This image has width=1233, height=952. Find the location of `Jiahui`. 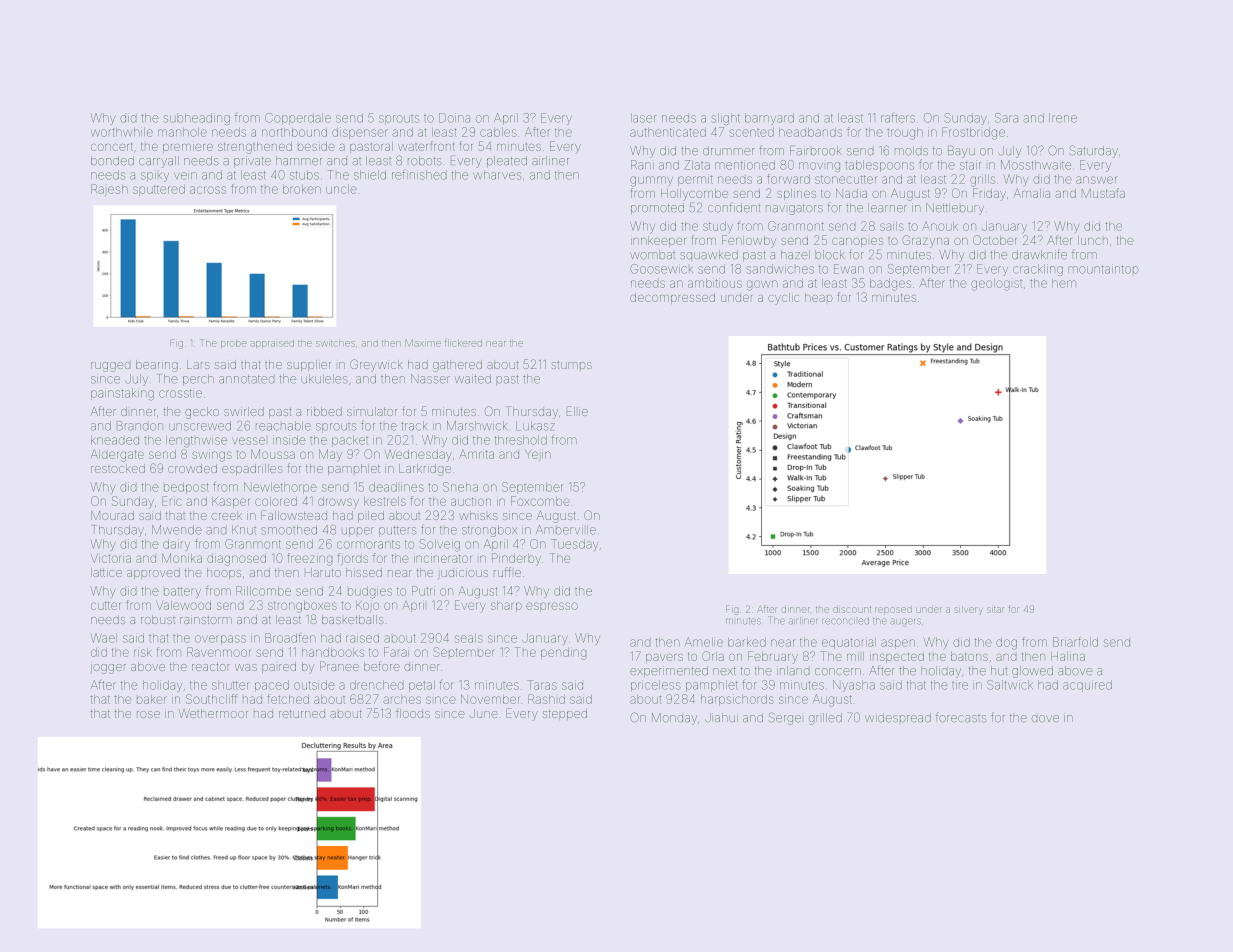

Jiahui is located at coordinates (721, 717).
